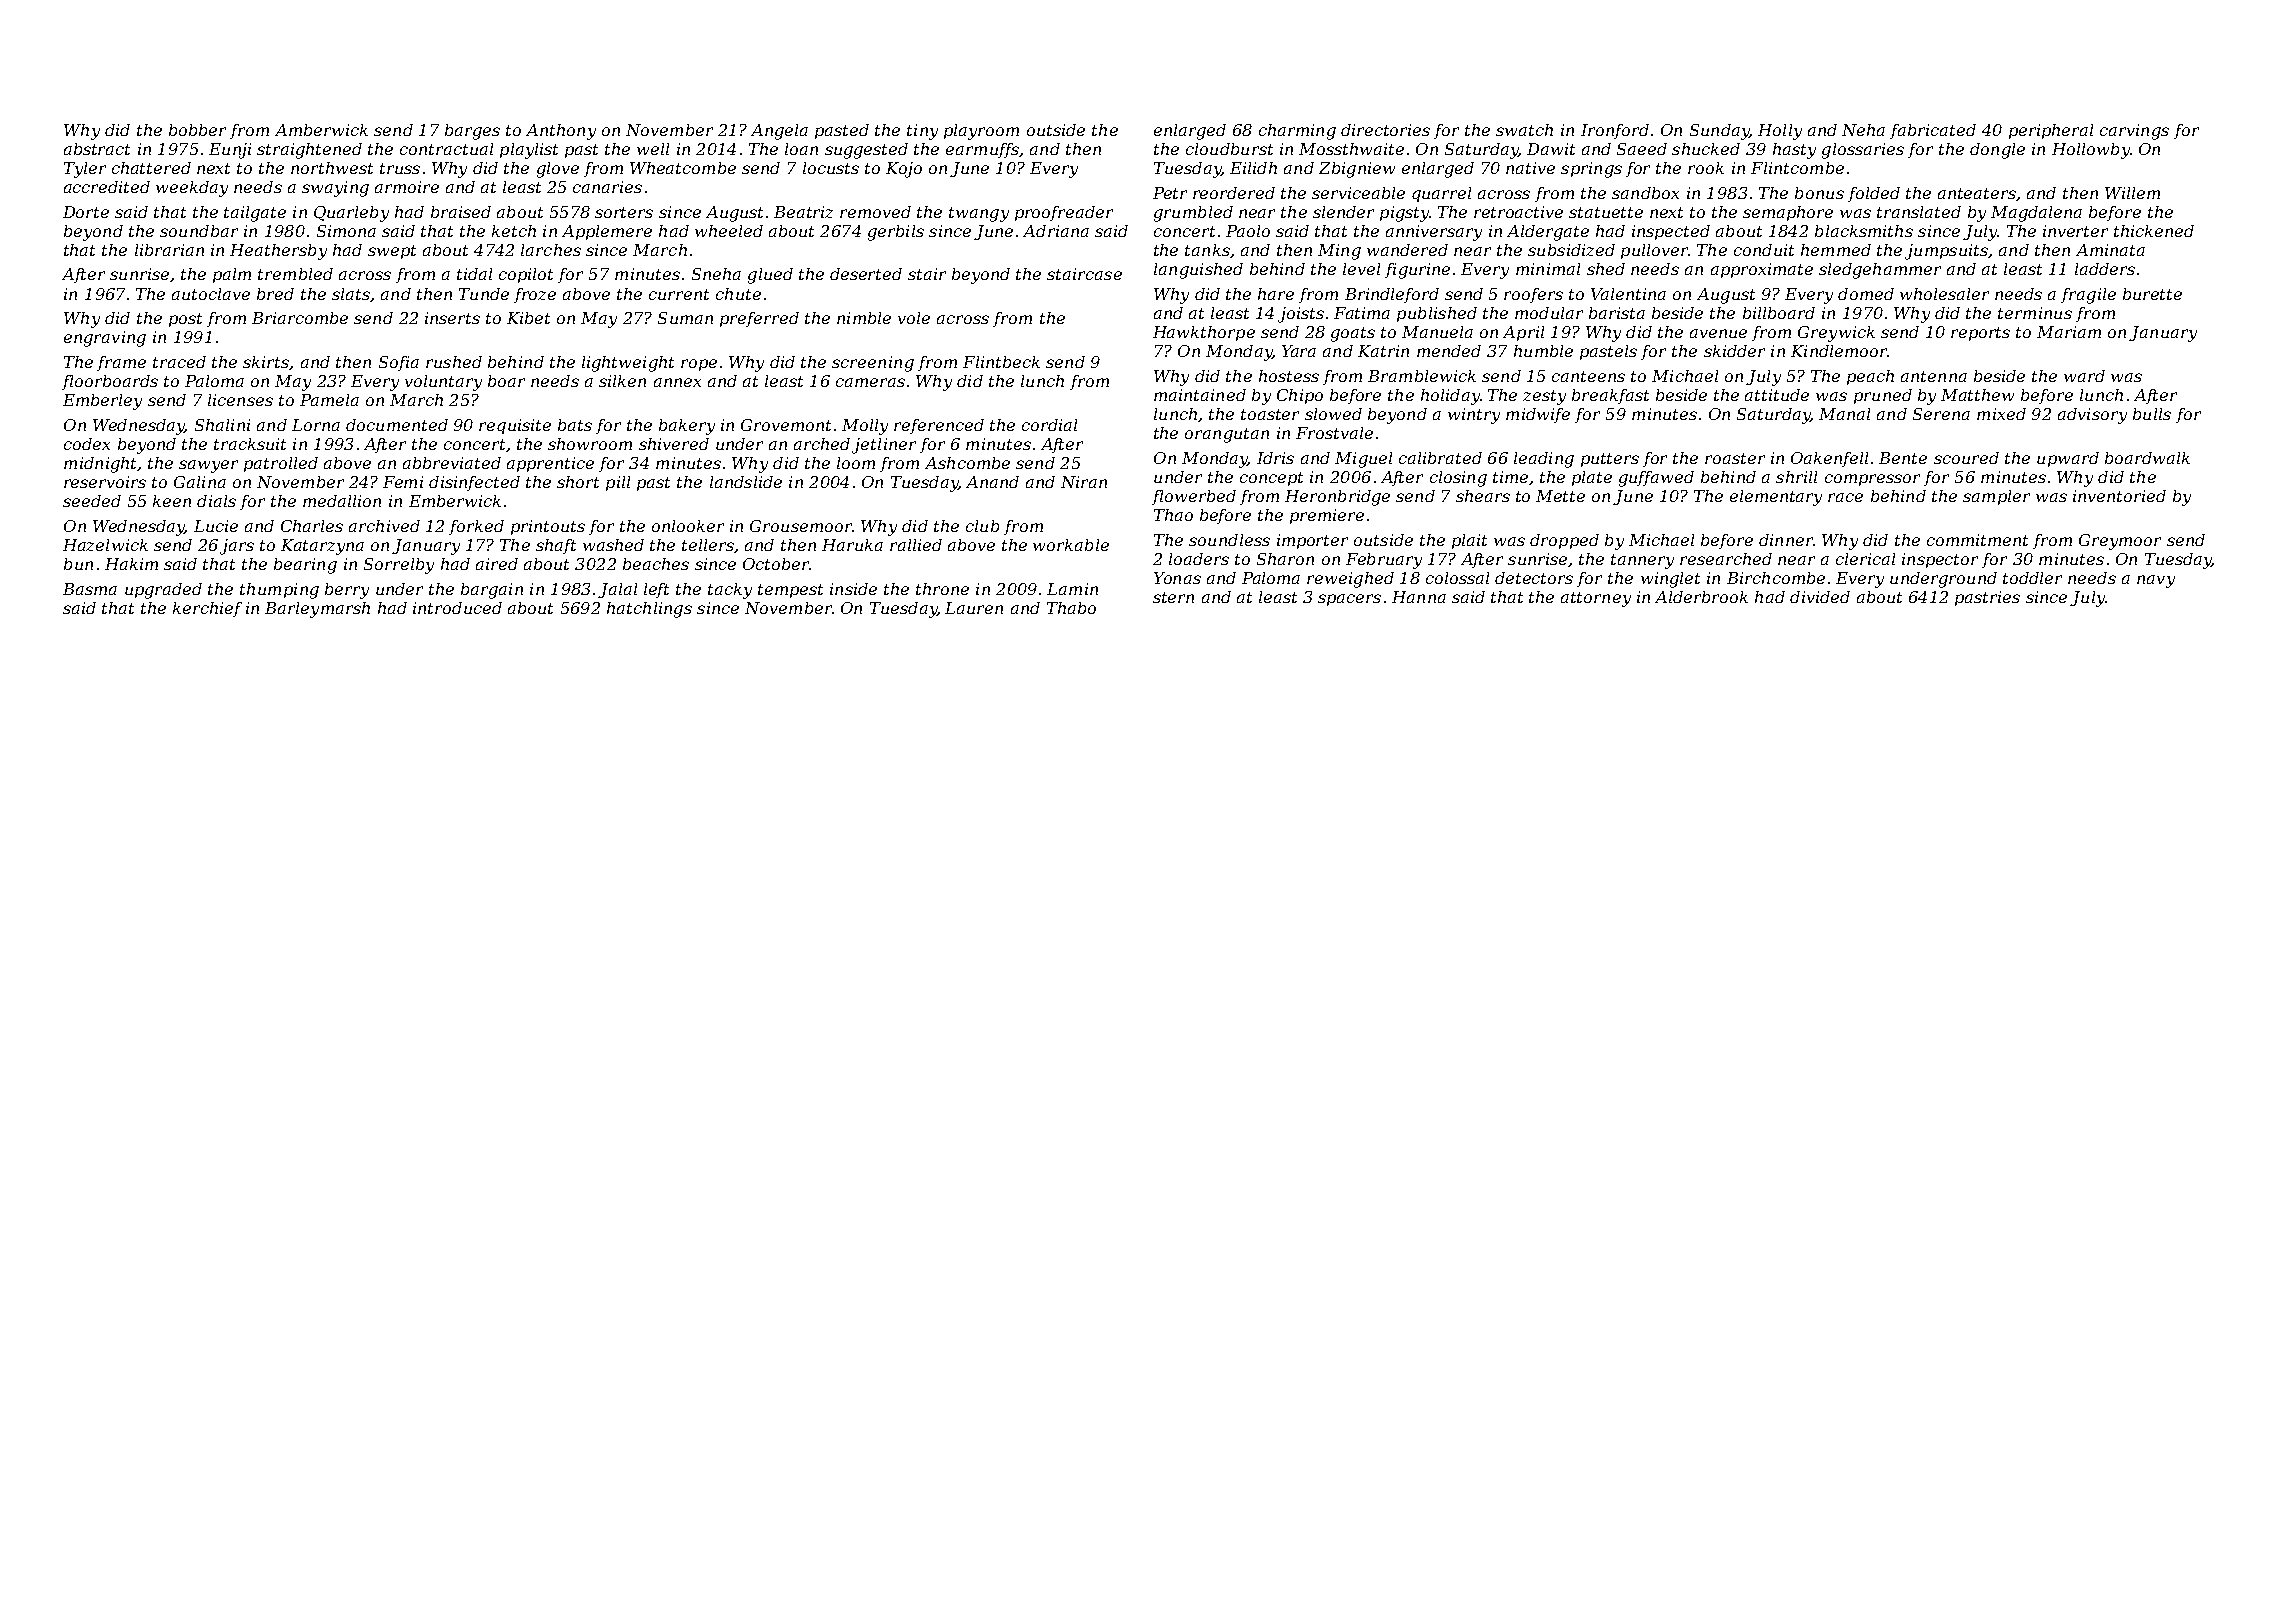 The width and height of the page is (2282, 1614). I want to click on divided, so click(1820, 597).
